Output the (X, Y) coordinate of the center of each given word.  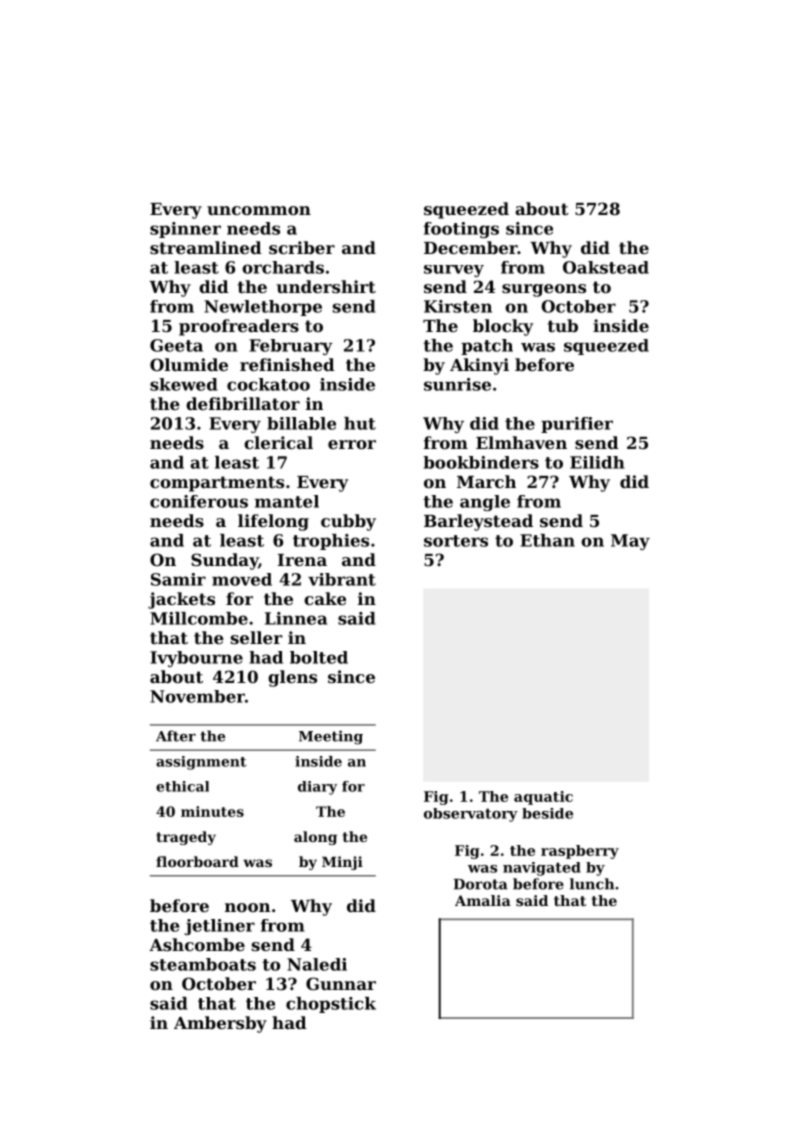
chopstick (331, 1005)
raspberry (580, 852)
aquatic (543, 798)
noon (247, 907)
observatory (471, 815)
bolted (319, 657)
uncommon (259, 210)
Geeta (176, 345)
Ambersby (220, 1024)
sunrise (457, 384)
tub (563, 325)
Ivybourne (196, 659)
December (471, 247)
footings (461, 230)
